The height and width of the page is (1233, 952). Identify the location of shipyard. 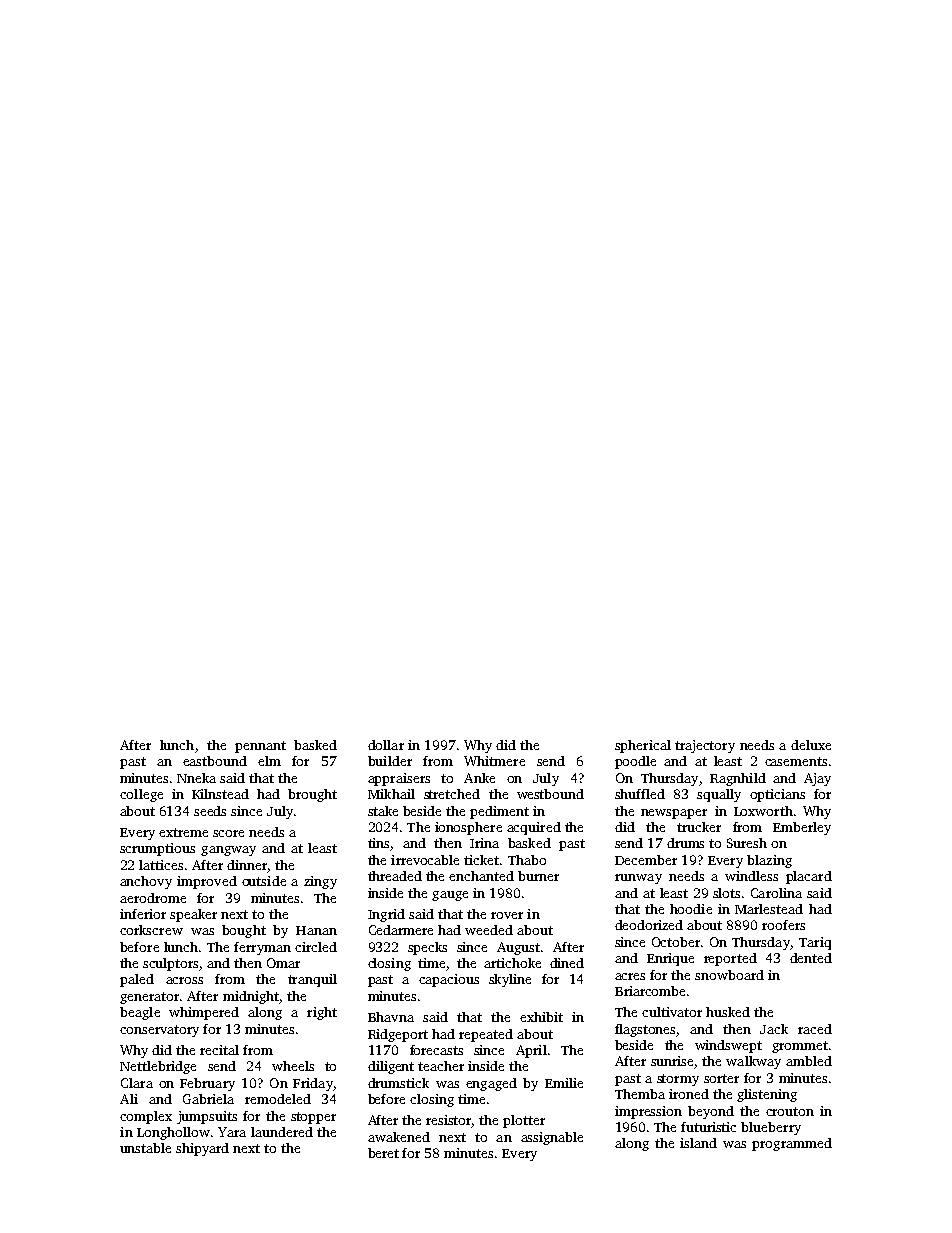
(202, 1149).
